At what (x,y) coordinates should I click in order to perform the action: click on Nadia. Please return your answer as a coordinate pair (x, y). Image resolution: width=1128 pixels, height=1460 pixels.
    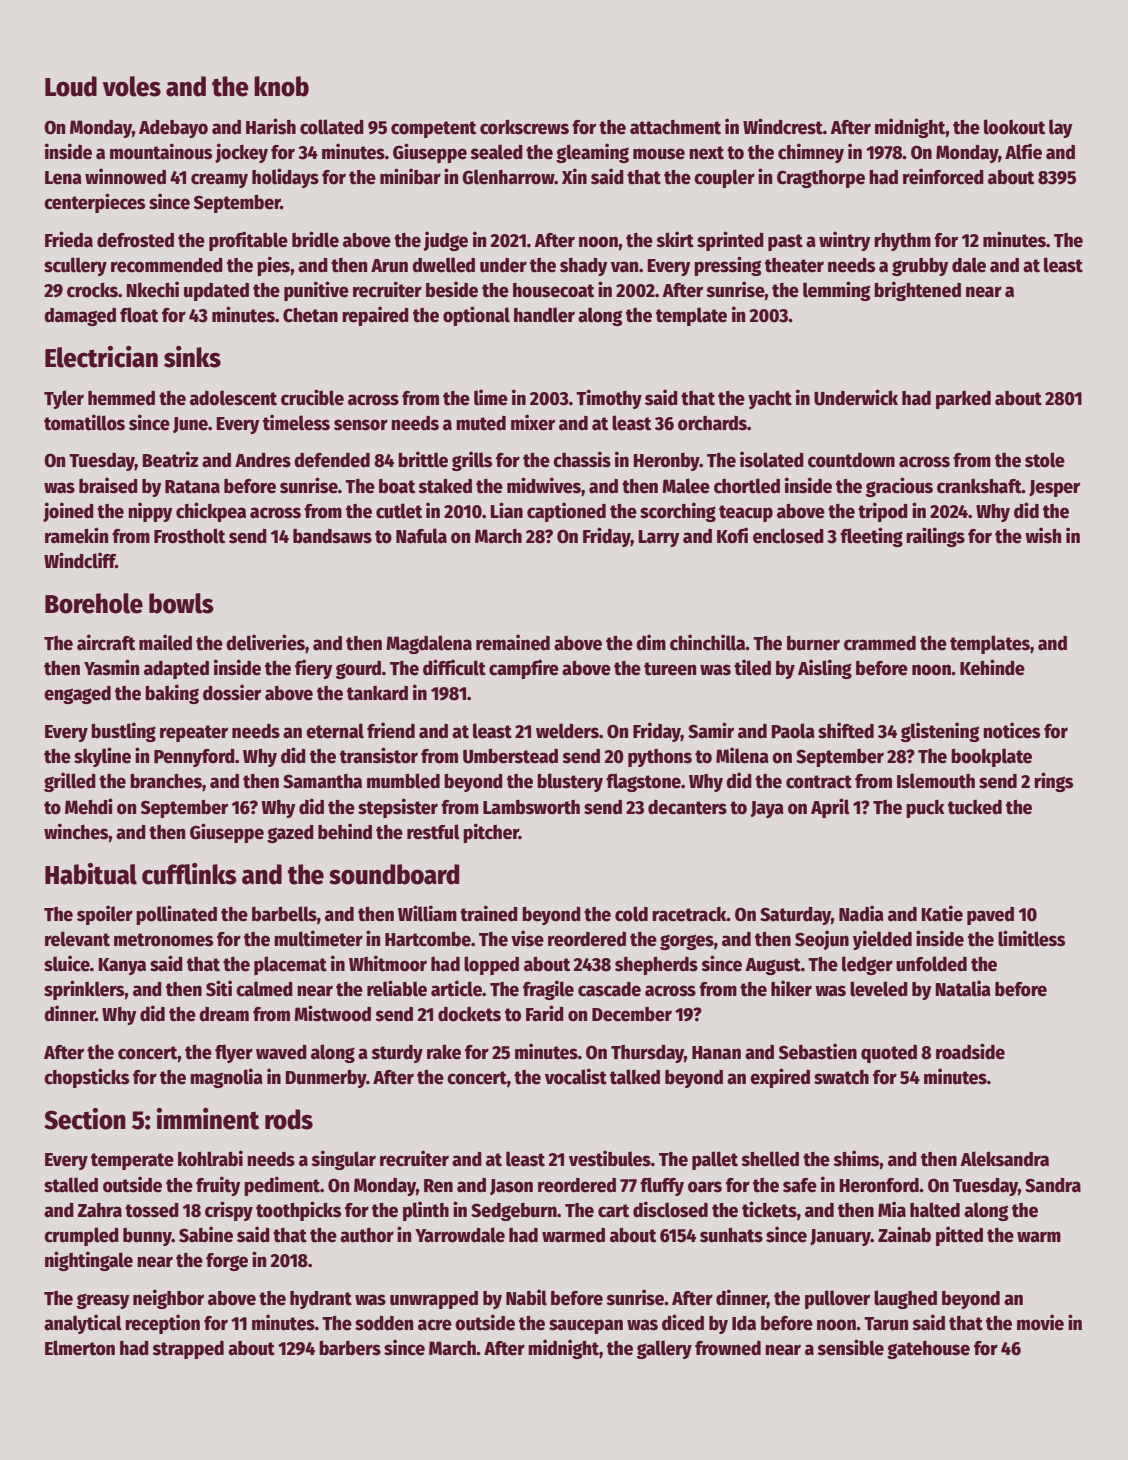
    Looking at the image, I should click on (861, 913).
